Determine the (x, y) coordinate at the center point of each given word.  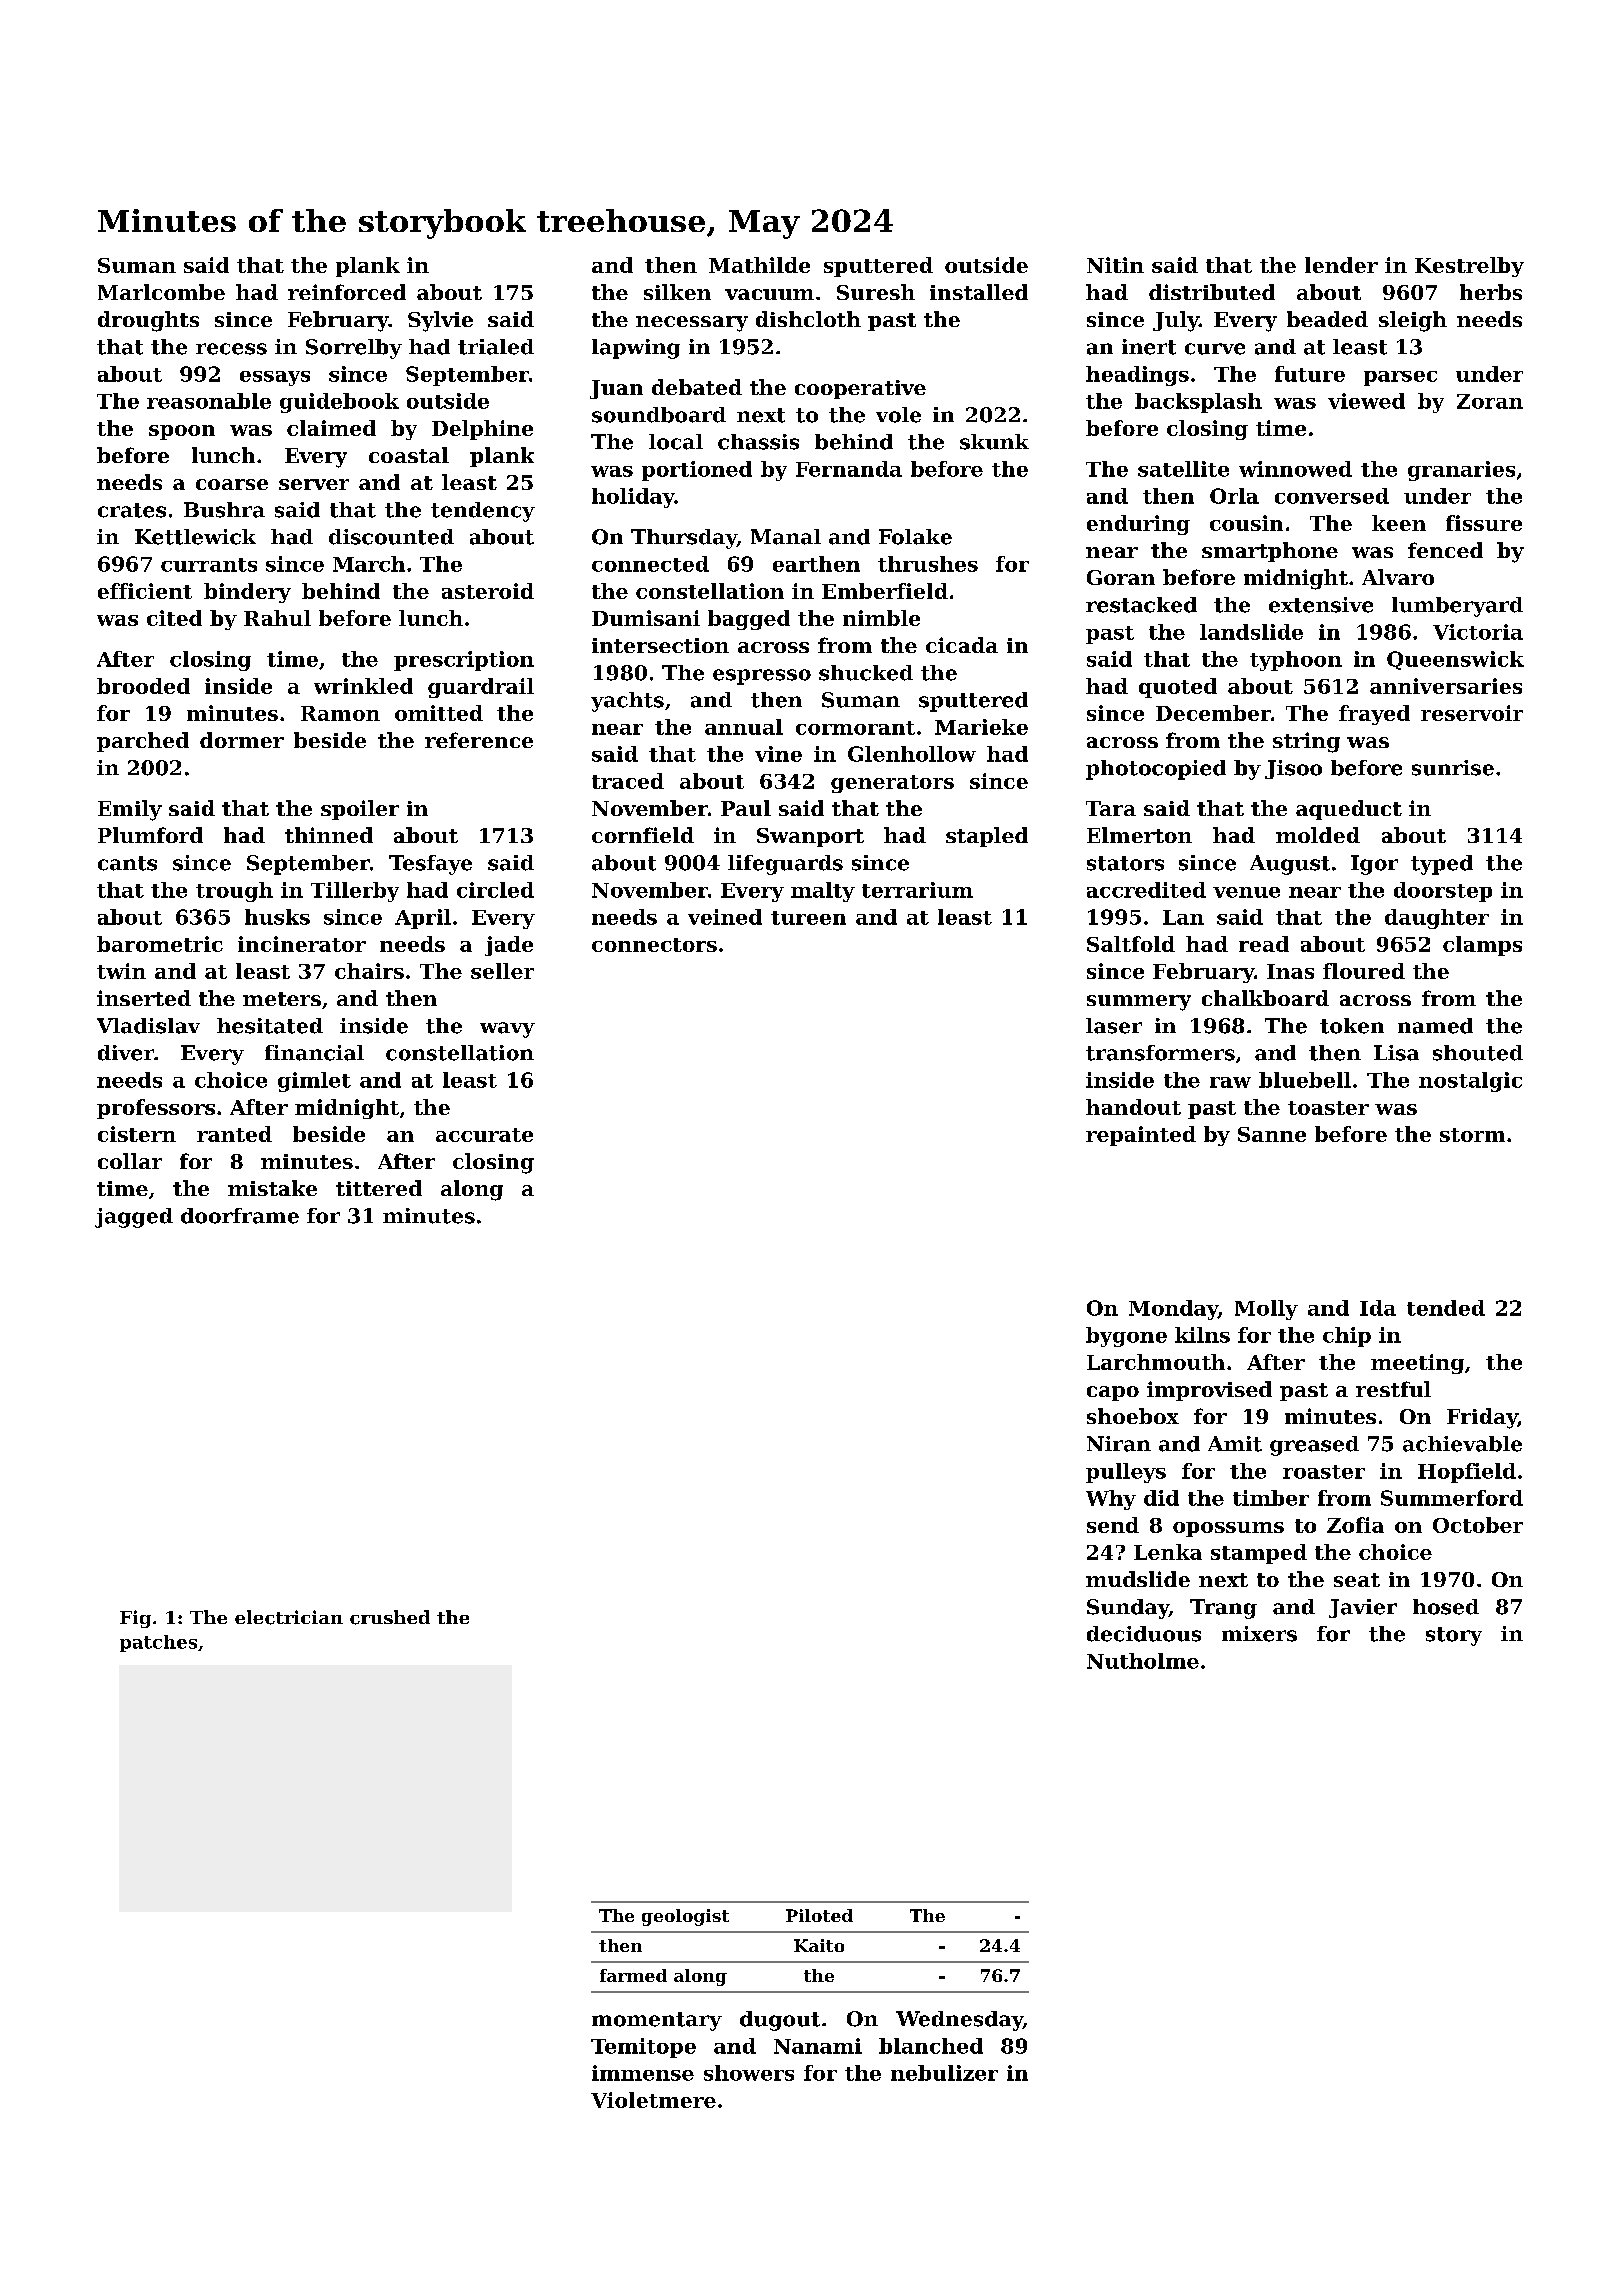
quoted (1178, 688)
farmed (633, 1975)
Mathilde (759, 265)
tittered (379, 1188)
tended (1446, 1308)
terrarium (917, 890)
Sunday (1128, 1609)
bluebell (1305, 1080)
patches (158, 1643)
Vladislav (148, 1026)
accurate (484, 1135)
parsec (1400, 378)
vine (778, 754)
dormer (242, 740)
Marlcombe (161, 292)
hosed (1446, 1607)
